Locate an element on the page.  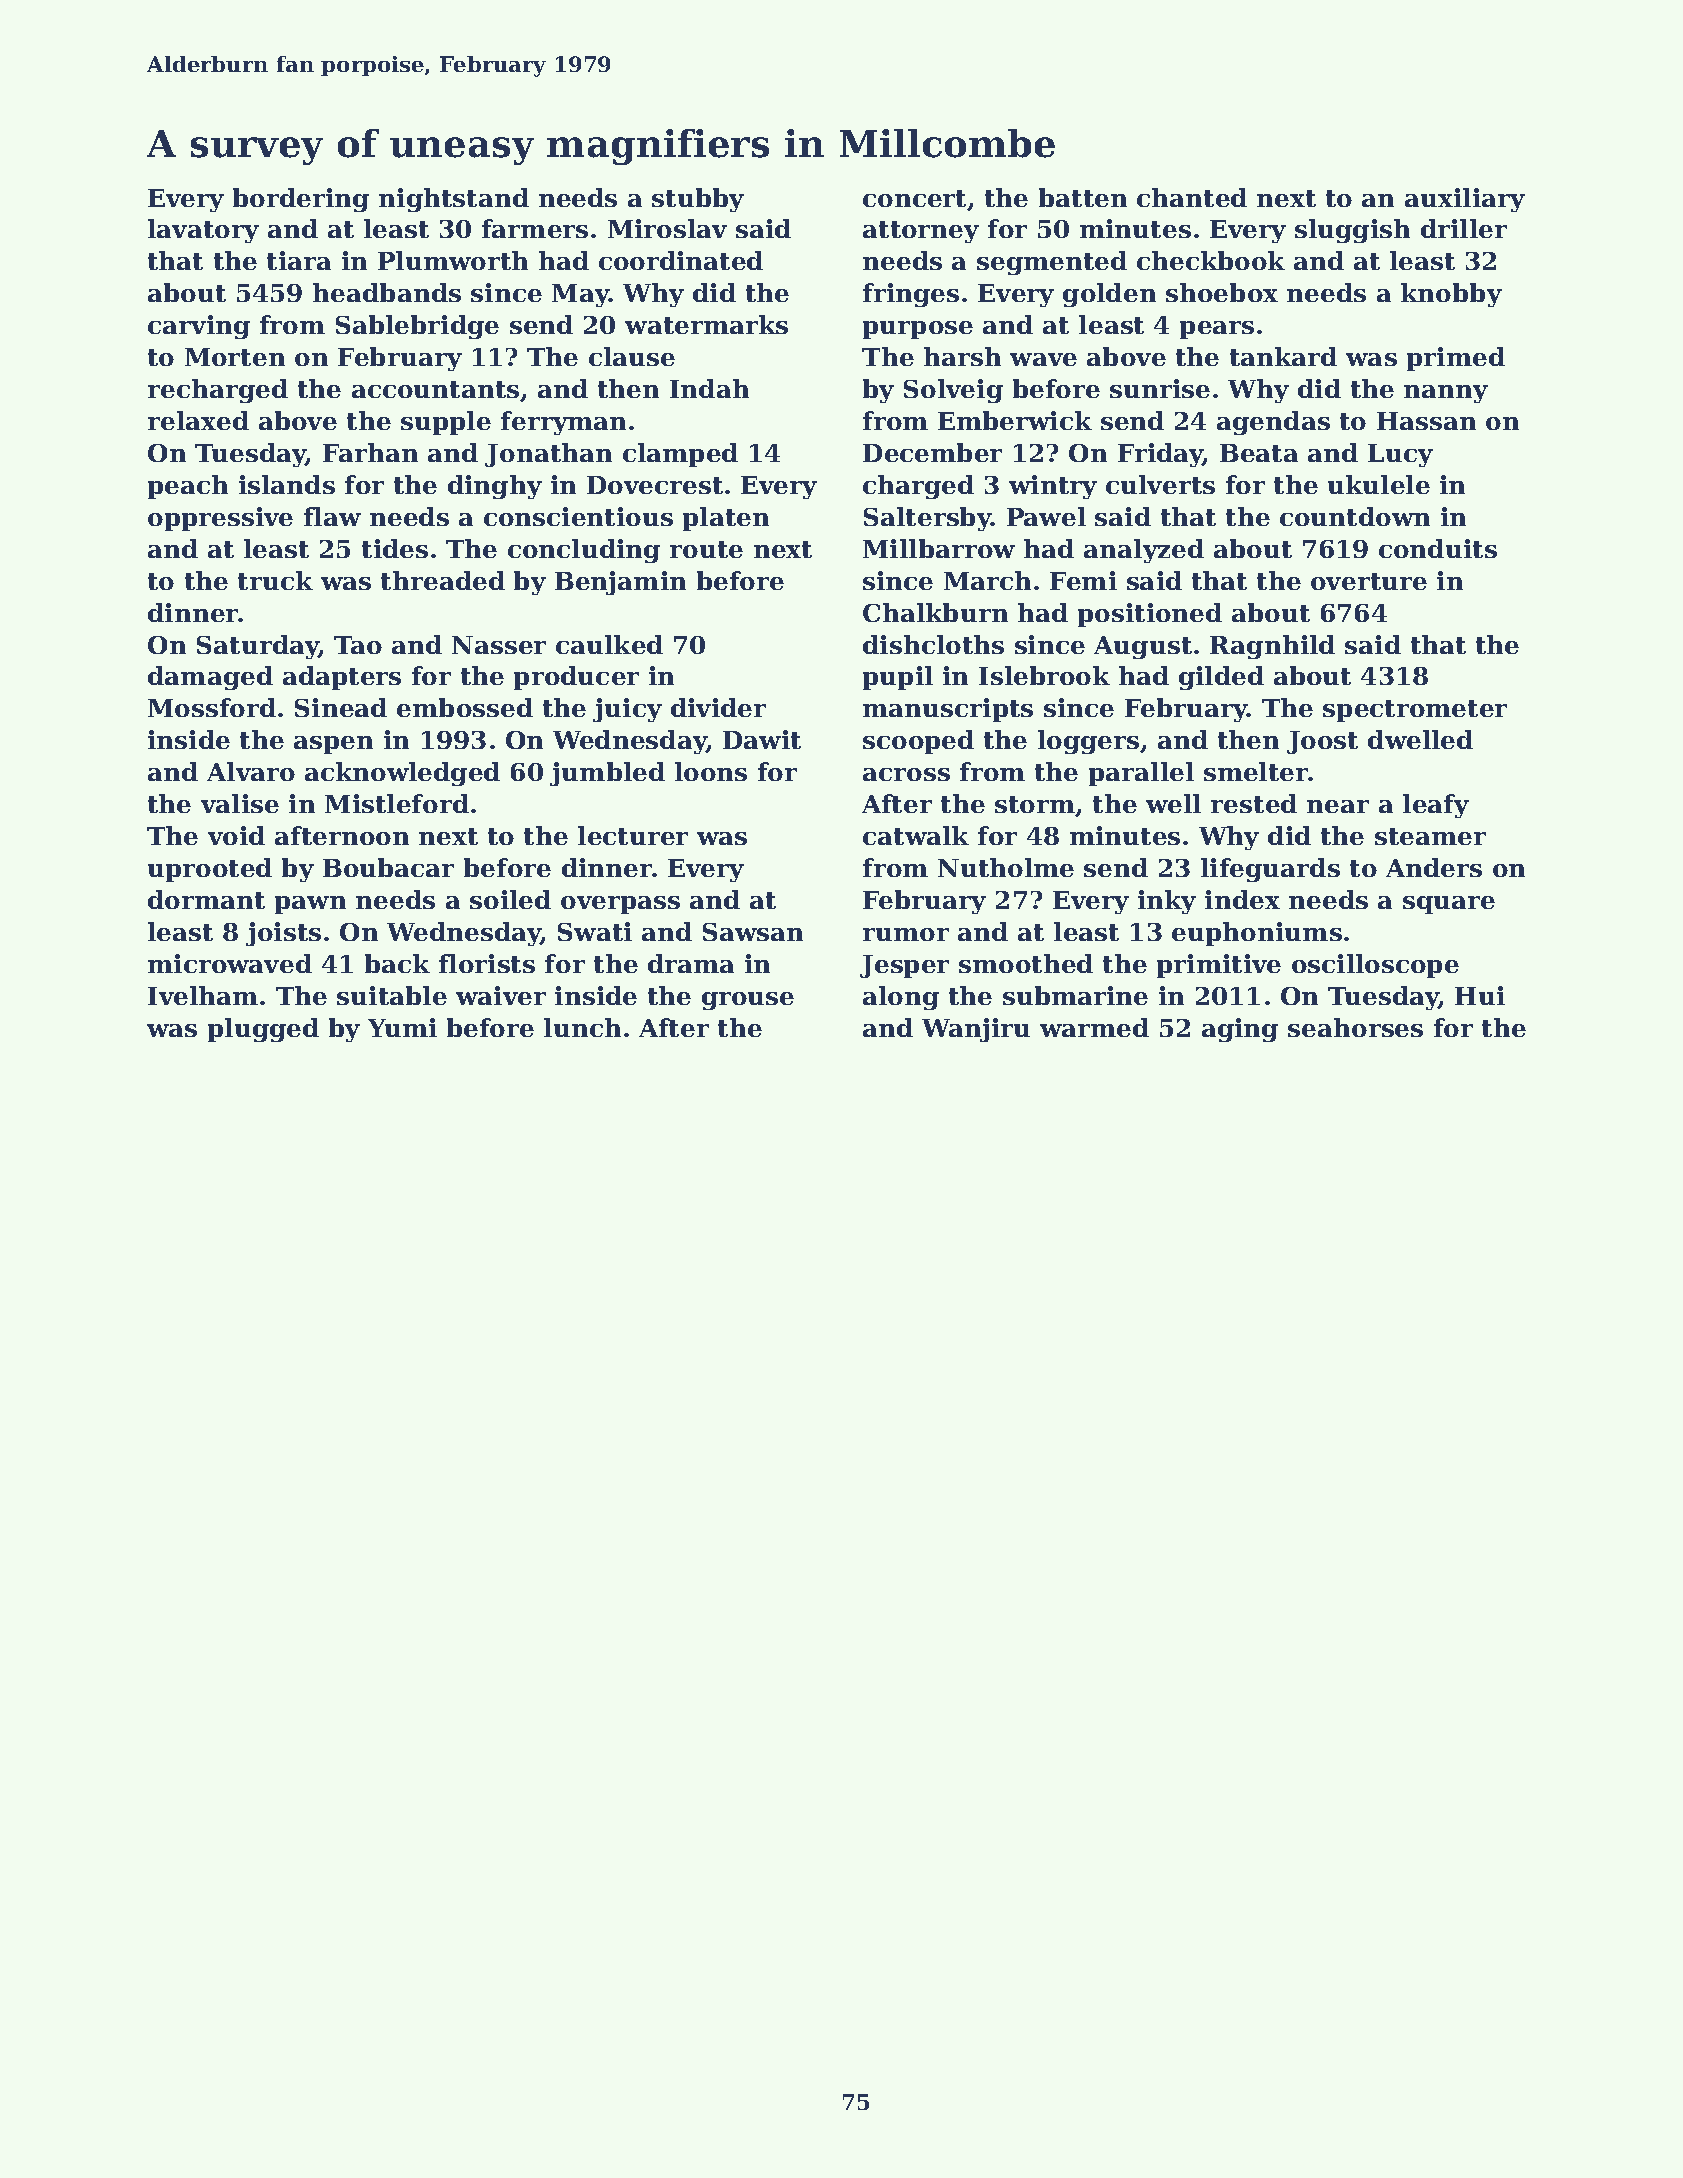
Ivelham is located at coordinates (203, 995).
